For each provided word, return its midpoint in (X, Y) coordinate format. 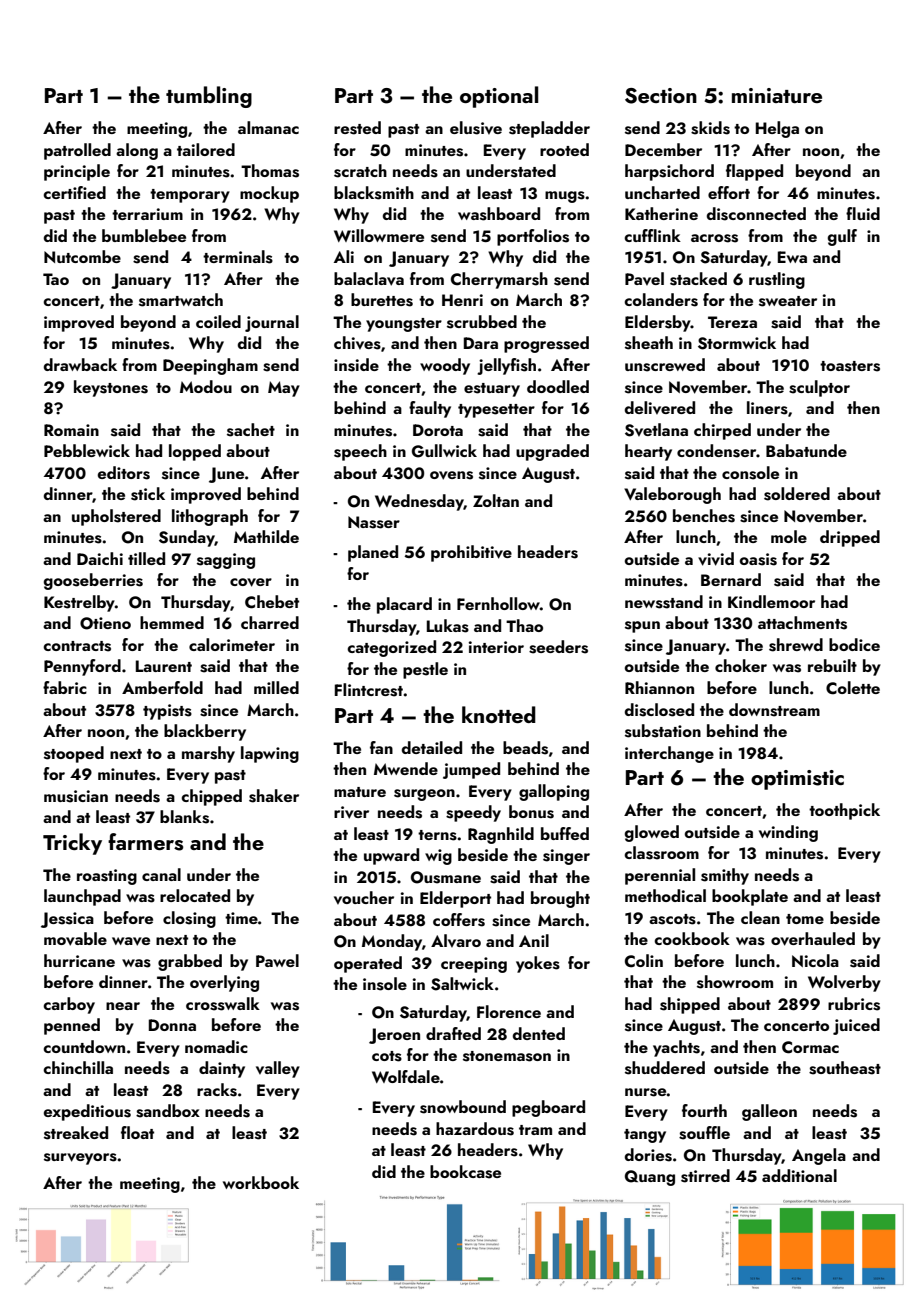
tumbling (209, 97)
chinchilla (78, 1067)
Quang (650, 1178)
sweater (788, 301)
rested (357, 128)
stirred (705, 1176)
